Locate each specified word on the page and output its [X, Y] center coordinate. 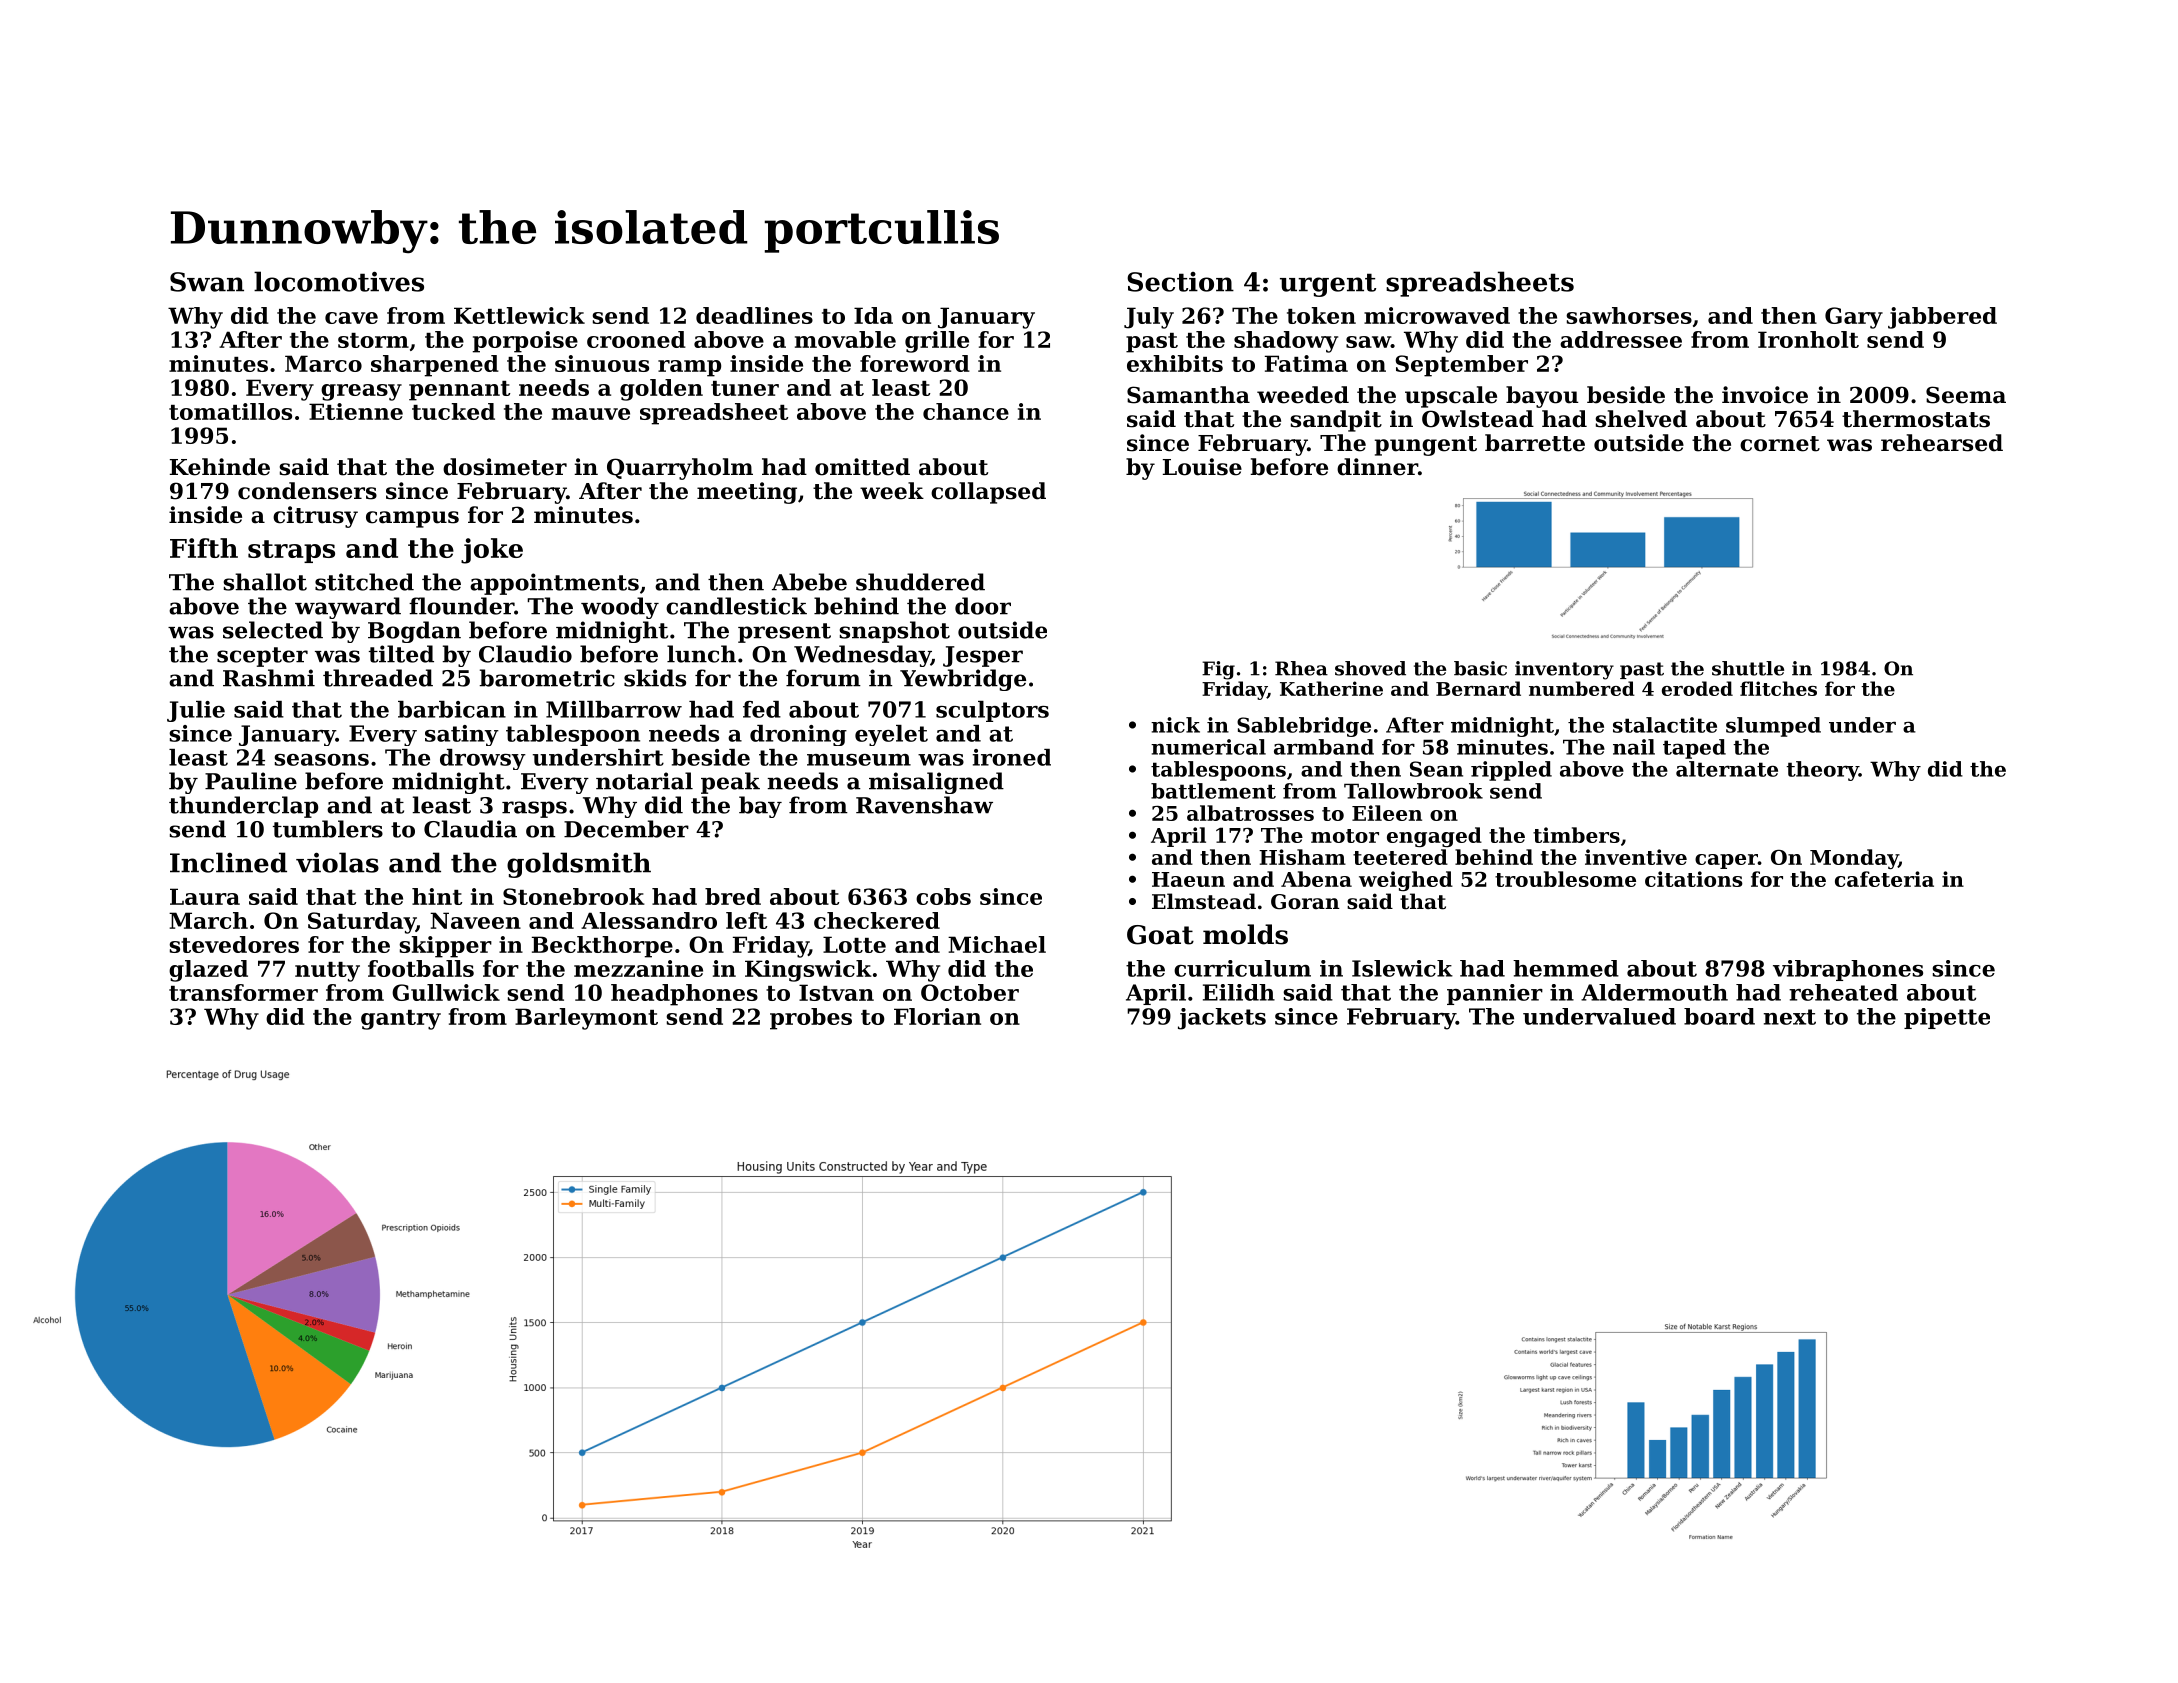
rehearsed [1942, 443]
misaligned [936, 783]
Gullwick [446, 992]
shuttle [1748, 668]
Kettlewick [519, 315]
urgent [1328, 285]
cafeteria [1884, 879]
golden [661, 390]
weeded [1303, 395]
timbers [1576, 835]
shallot [265, 582]
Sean [1436, 769]
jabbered [1942, 318]
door [983, 606]
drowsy [483, 759]
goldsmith [579, 865]
